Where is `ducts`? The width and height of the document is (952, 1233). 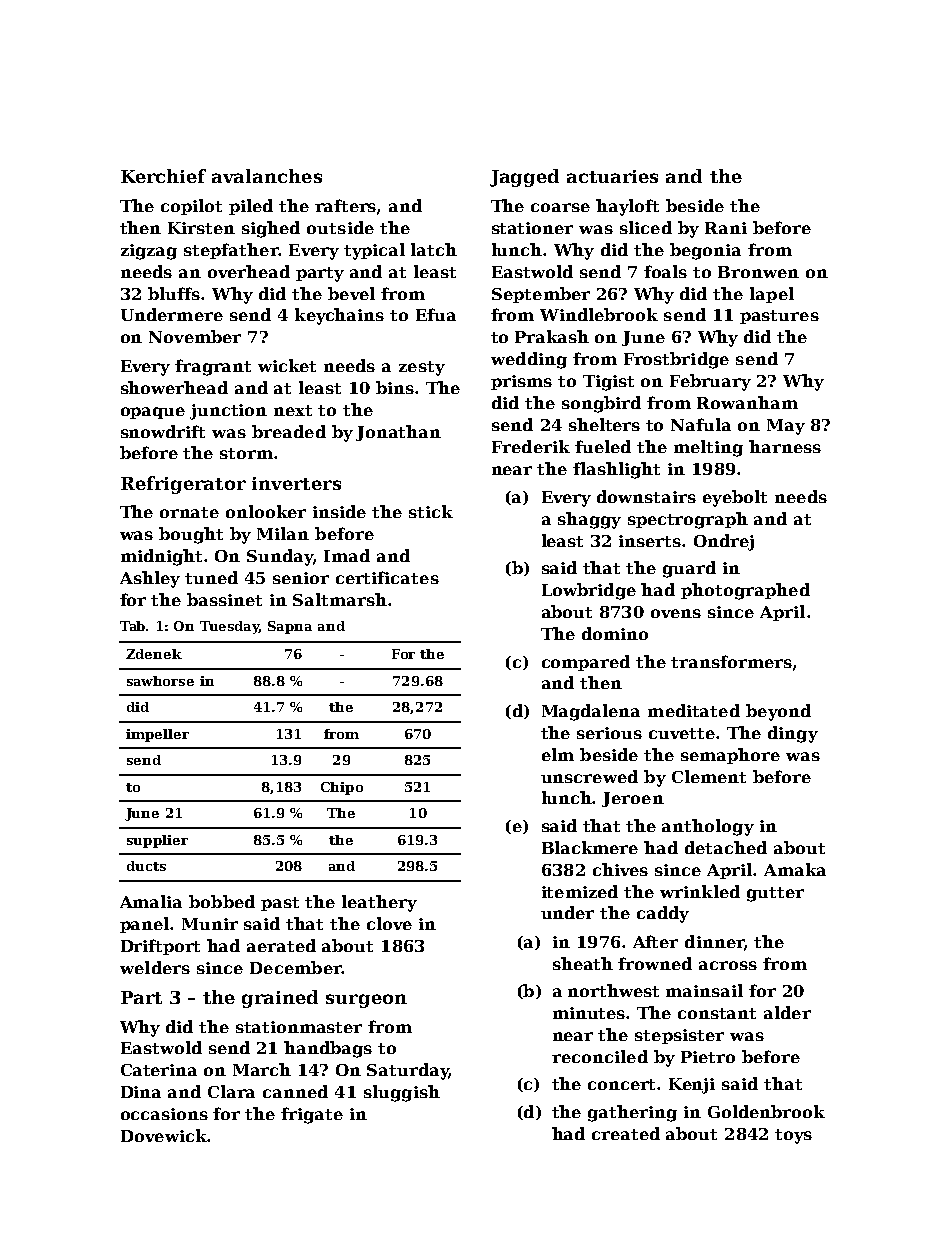
ducts is located at coordinates (146, 866).
